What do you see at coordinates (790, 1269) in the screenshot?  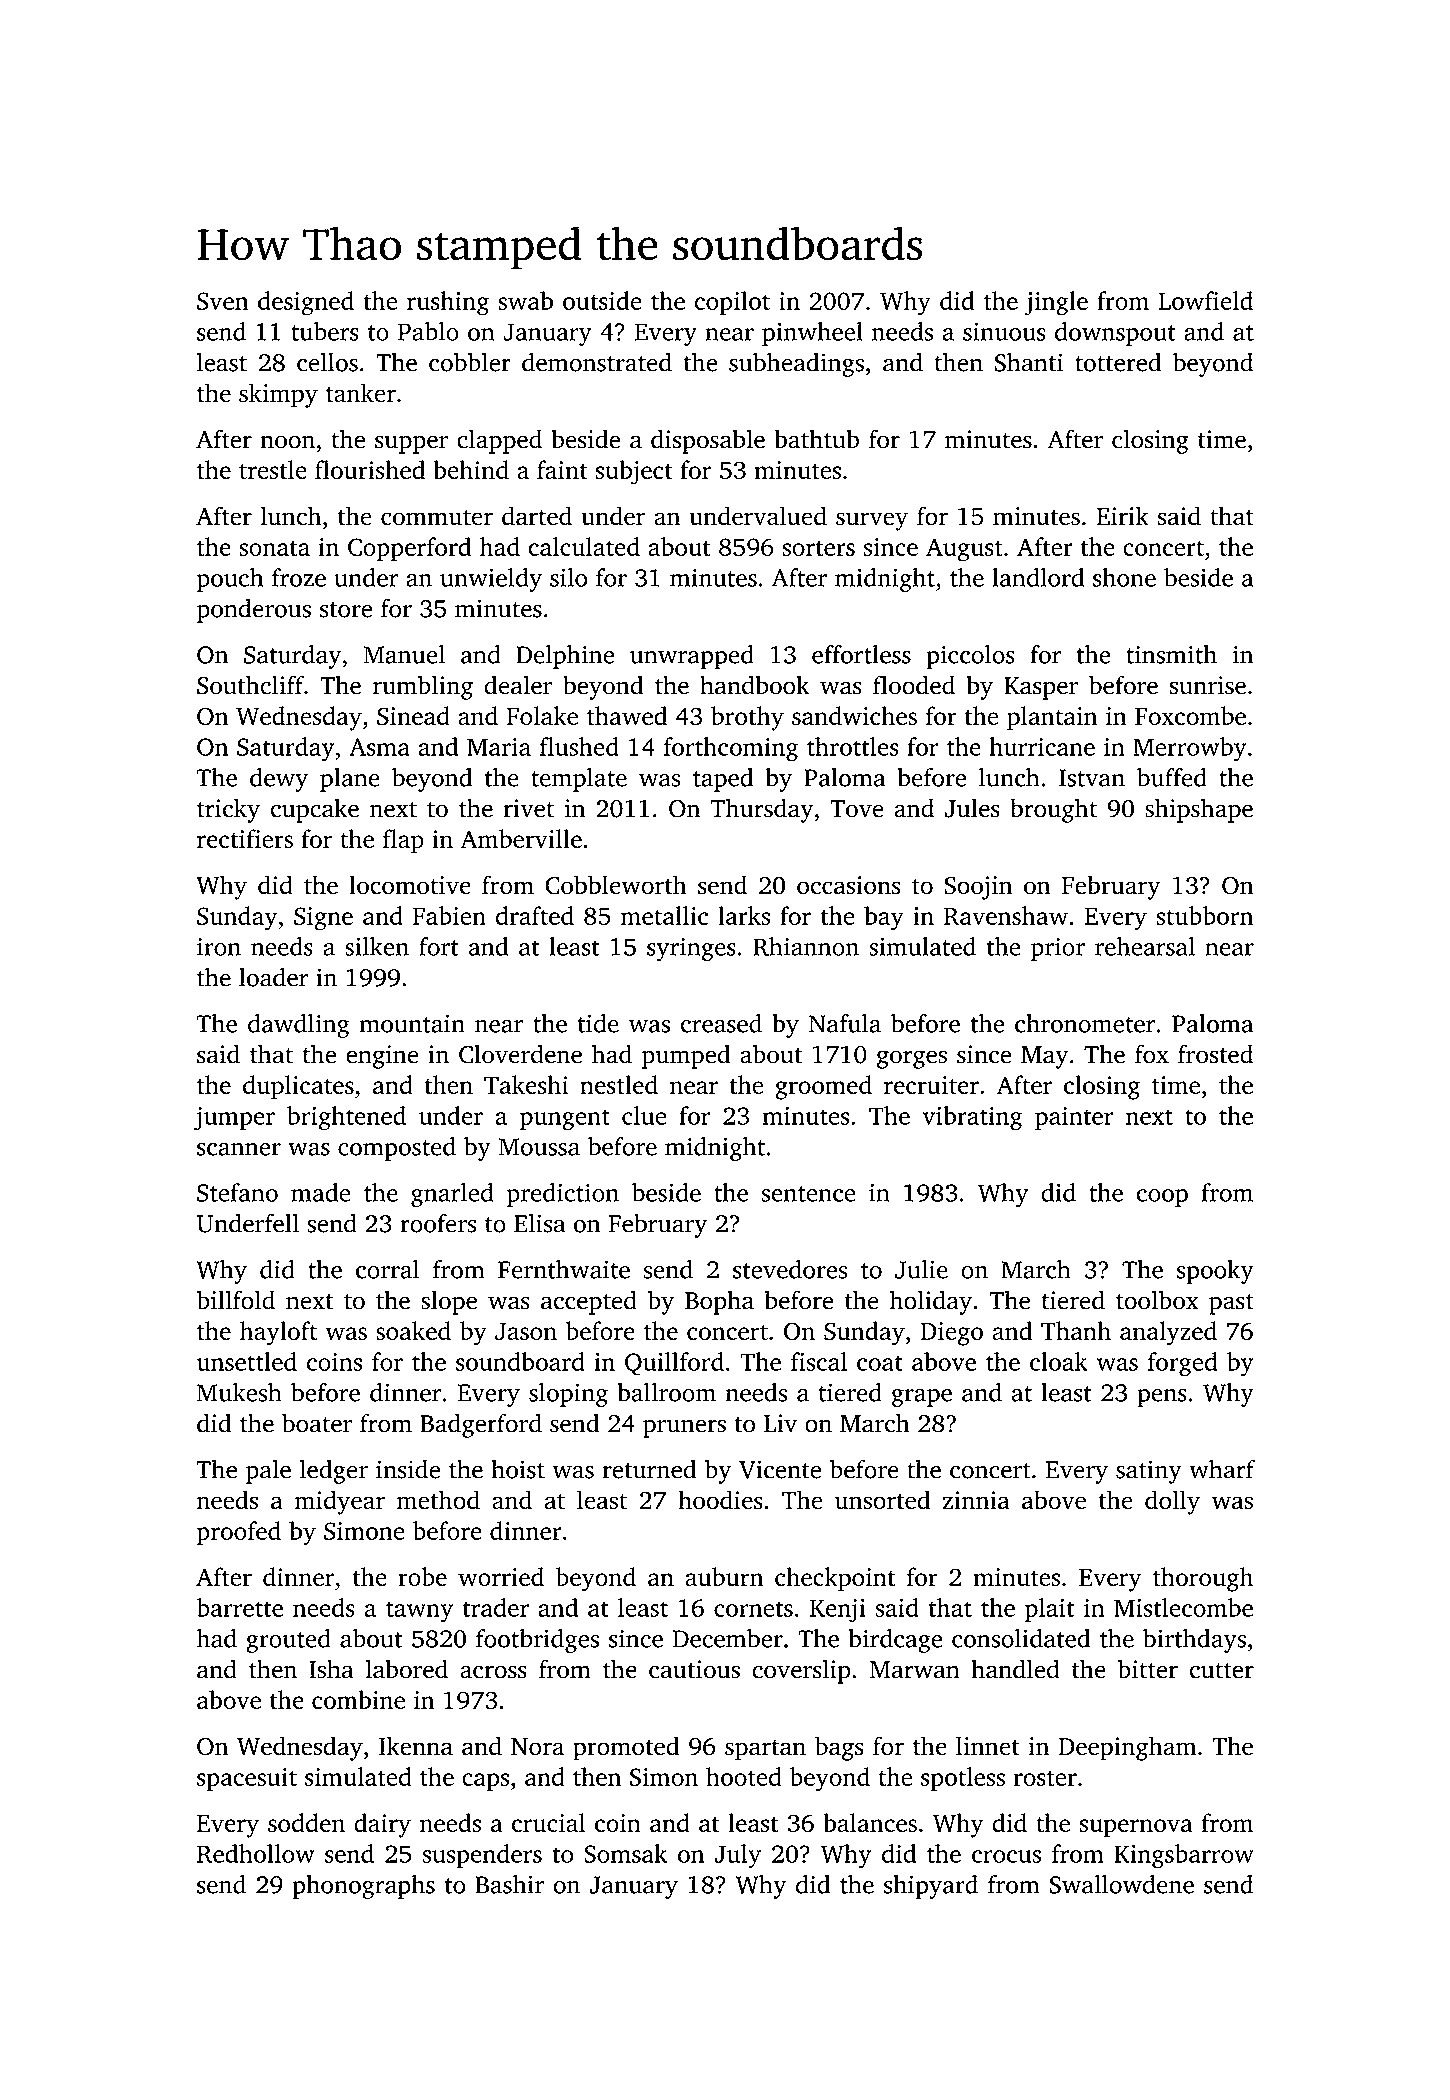 I see `stevedores` at bounding box center [790, 1269].
